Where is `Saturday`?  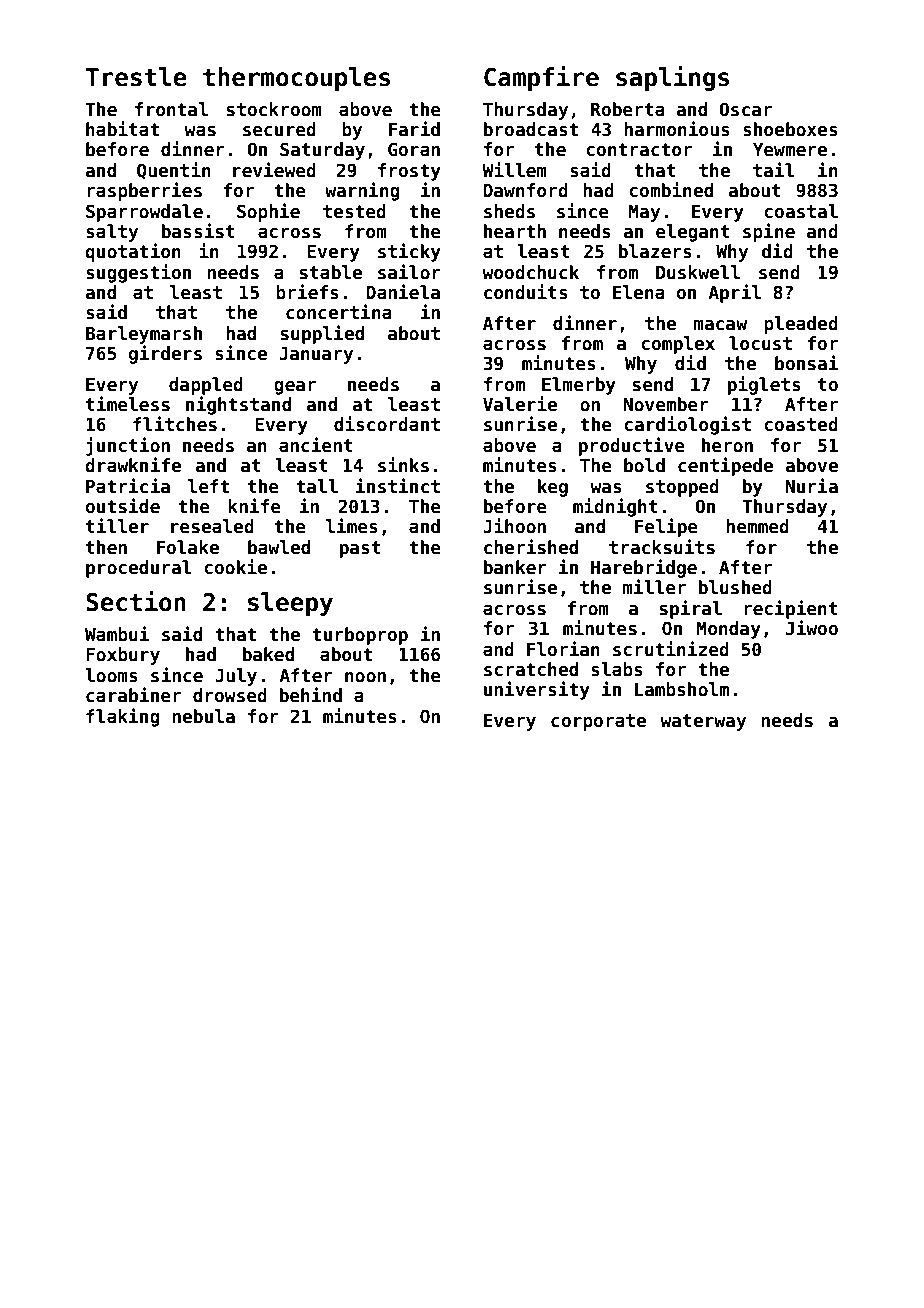
Saturday is located at coordinates (322, 151).
